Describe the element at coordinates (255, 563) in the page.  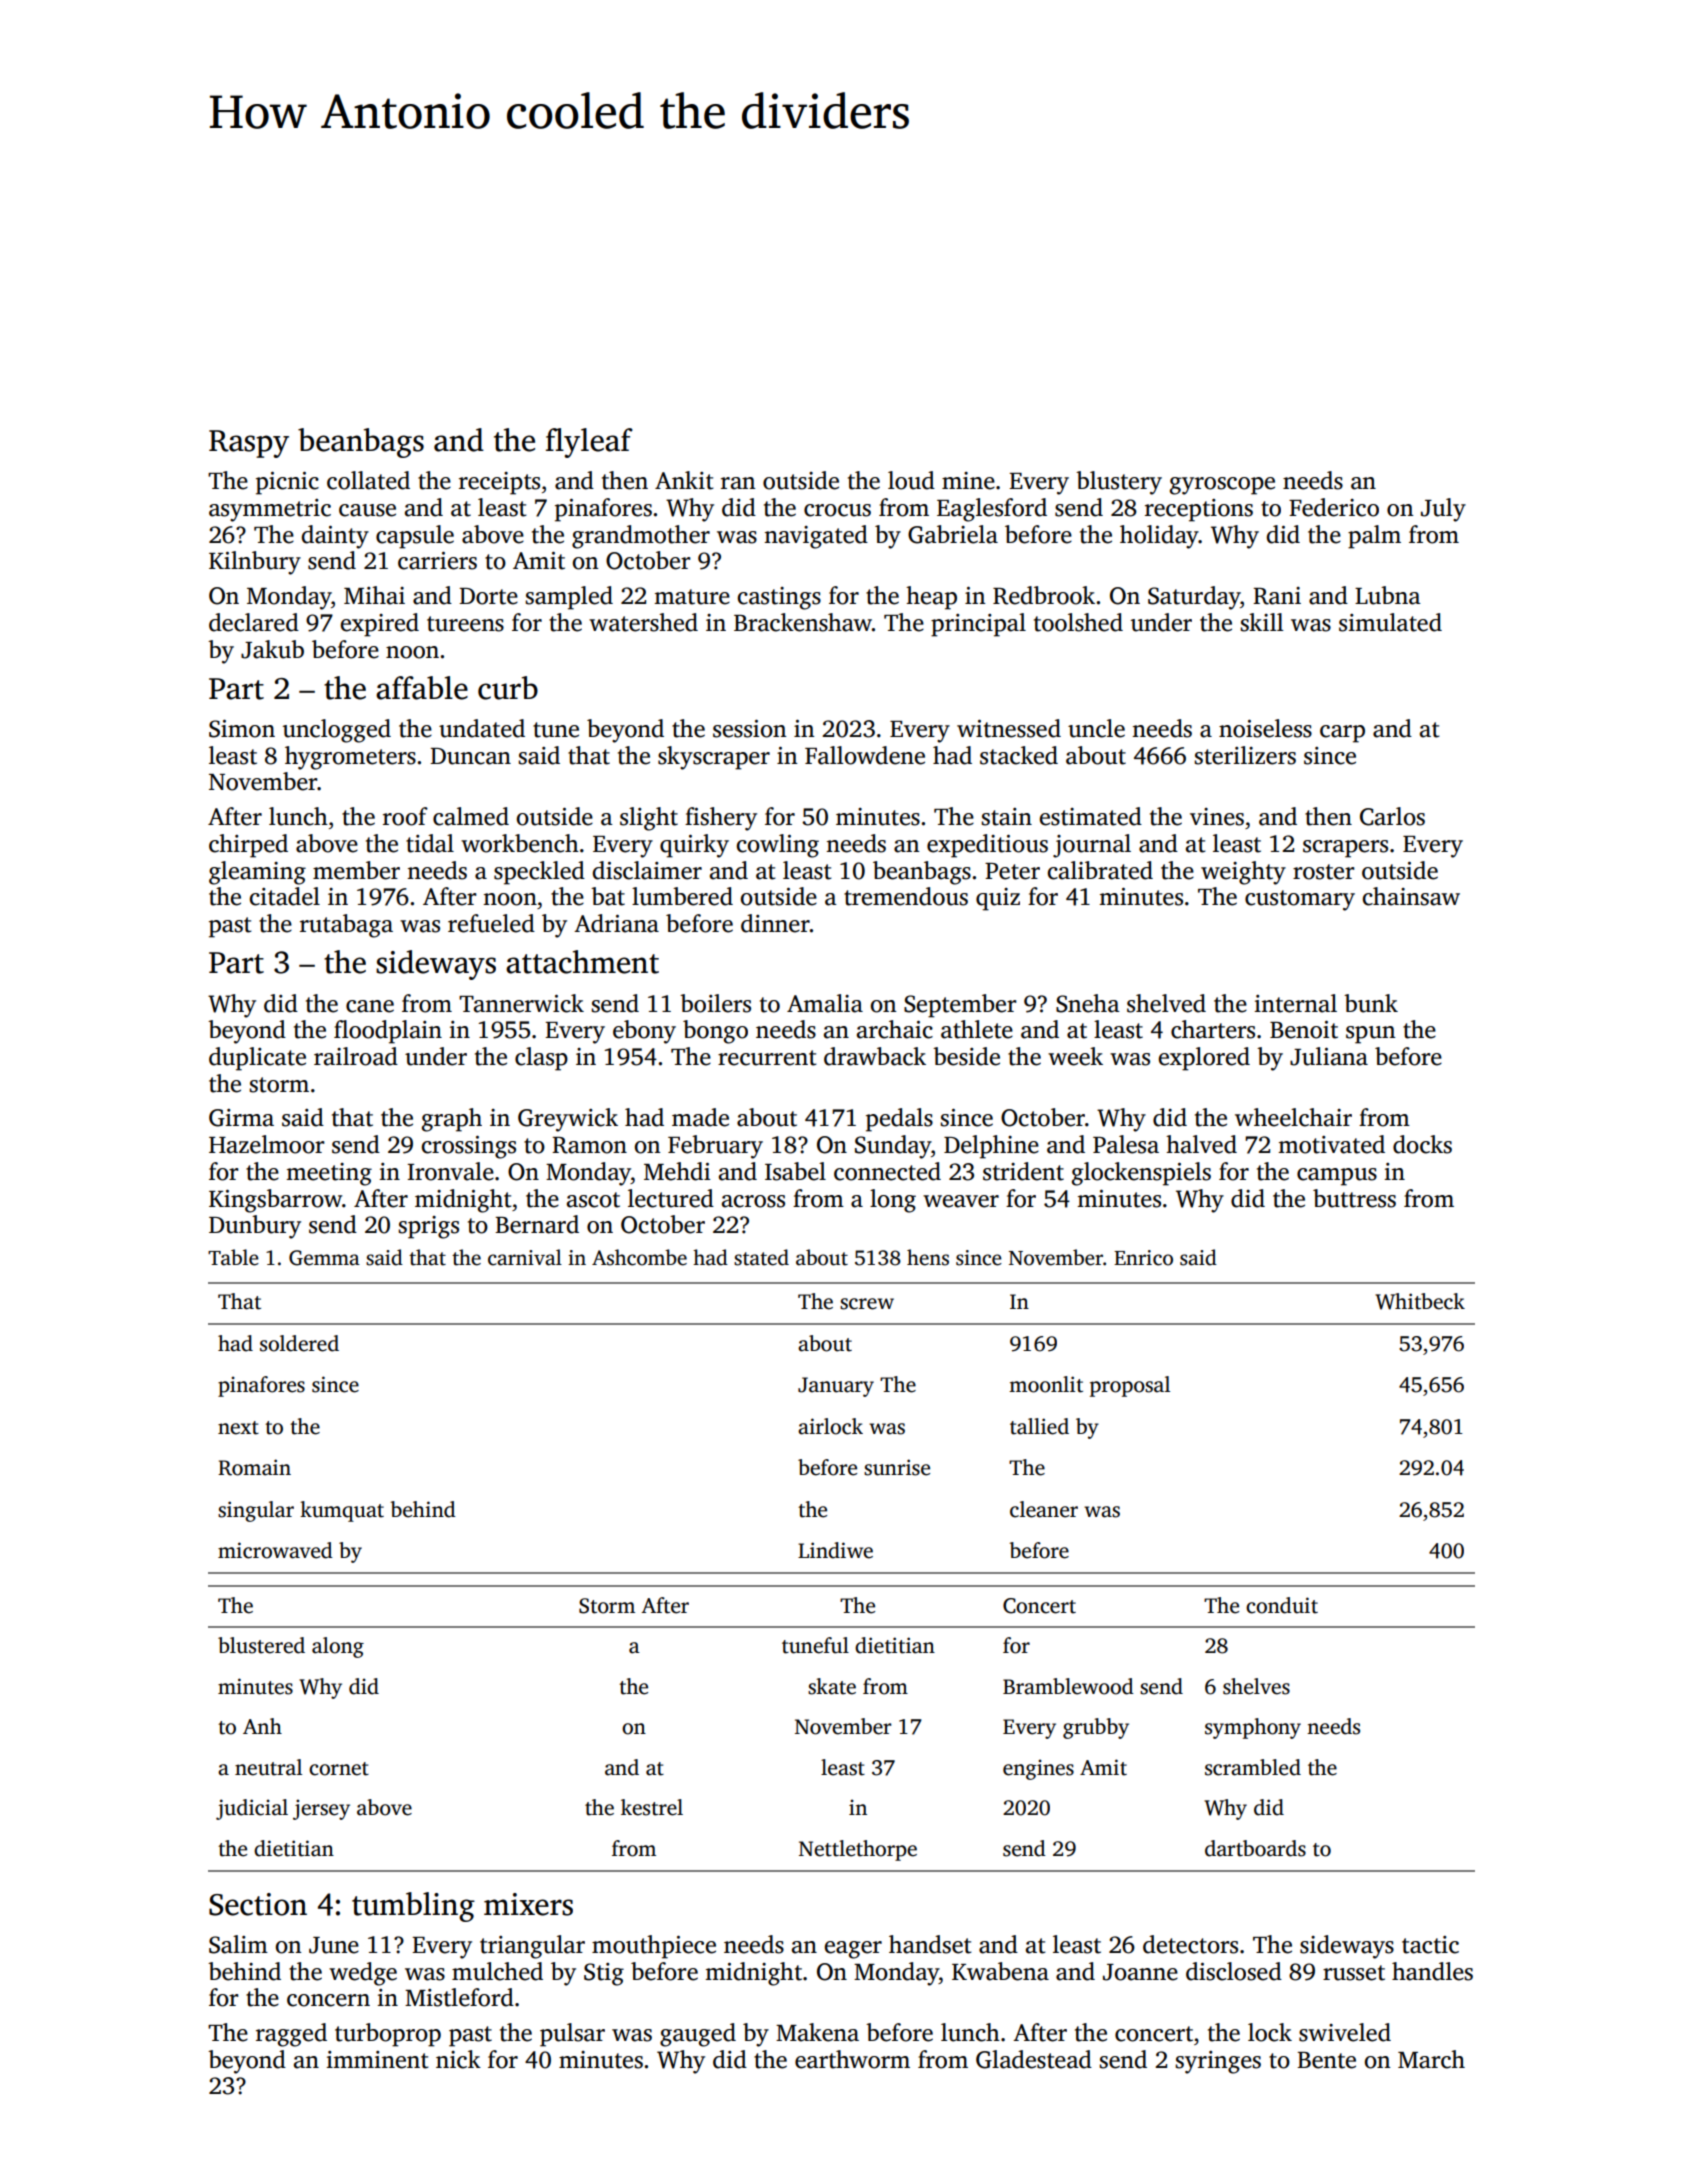
I see `Kilnbury` at that location.
